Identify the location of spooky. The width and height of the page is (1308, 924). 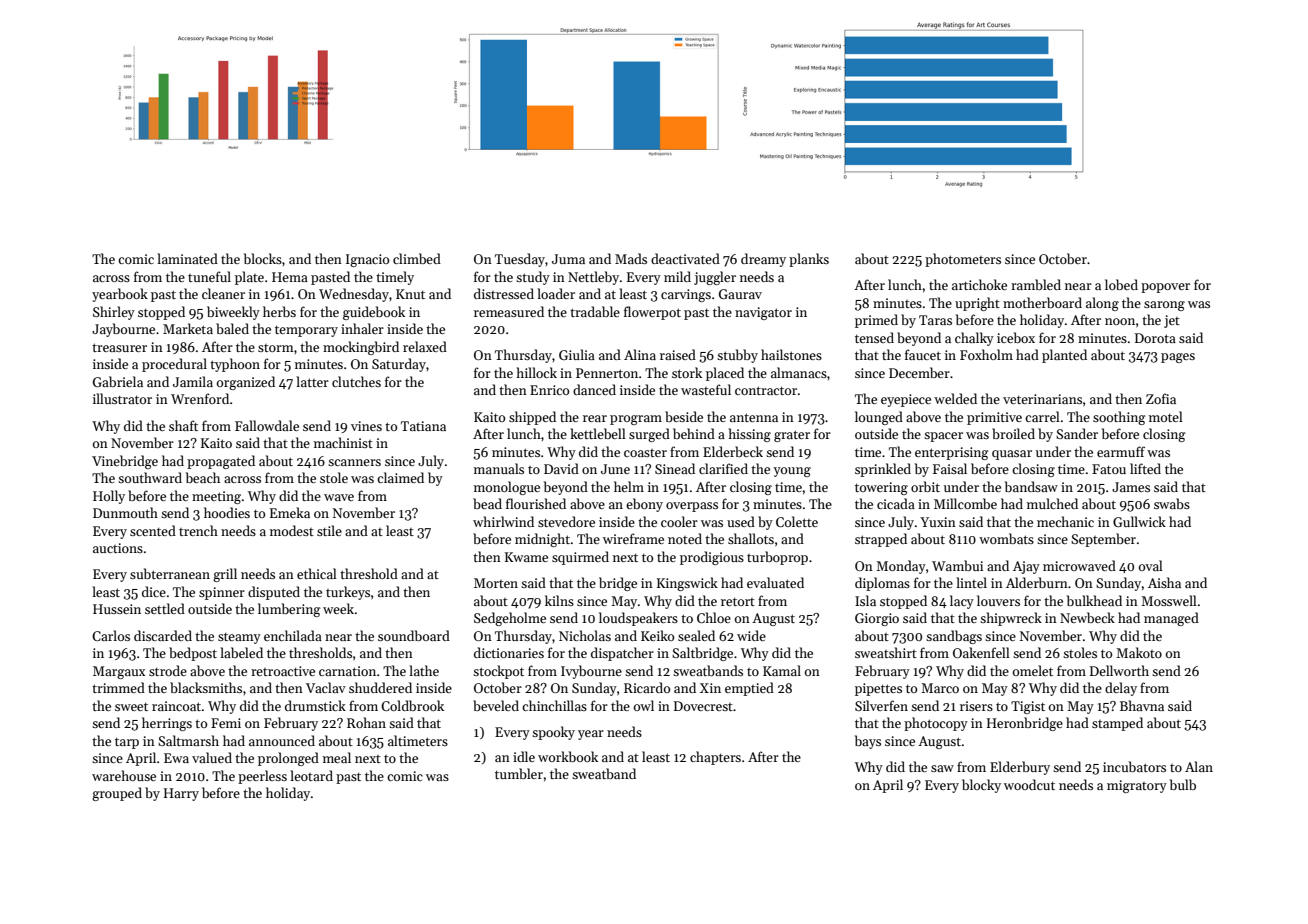
(553, 733).
